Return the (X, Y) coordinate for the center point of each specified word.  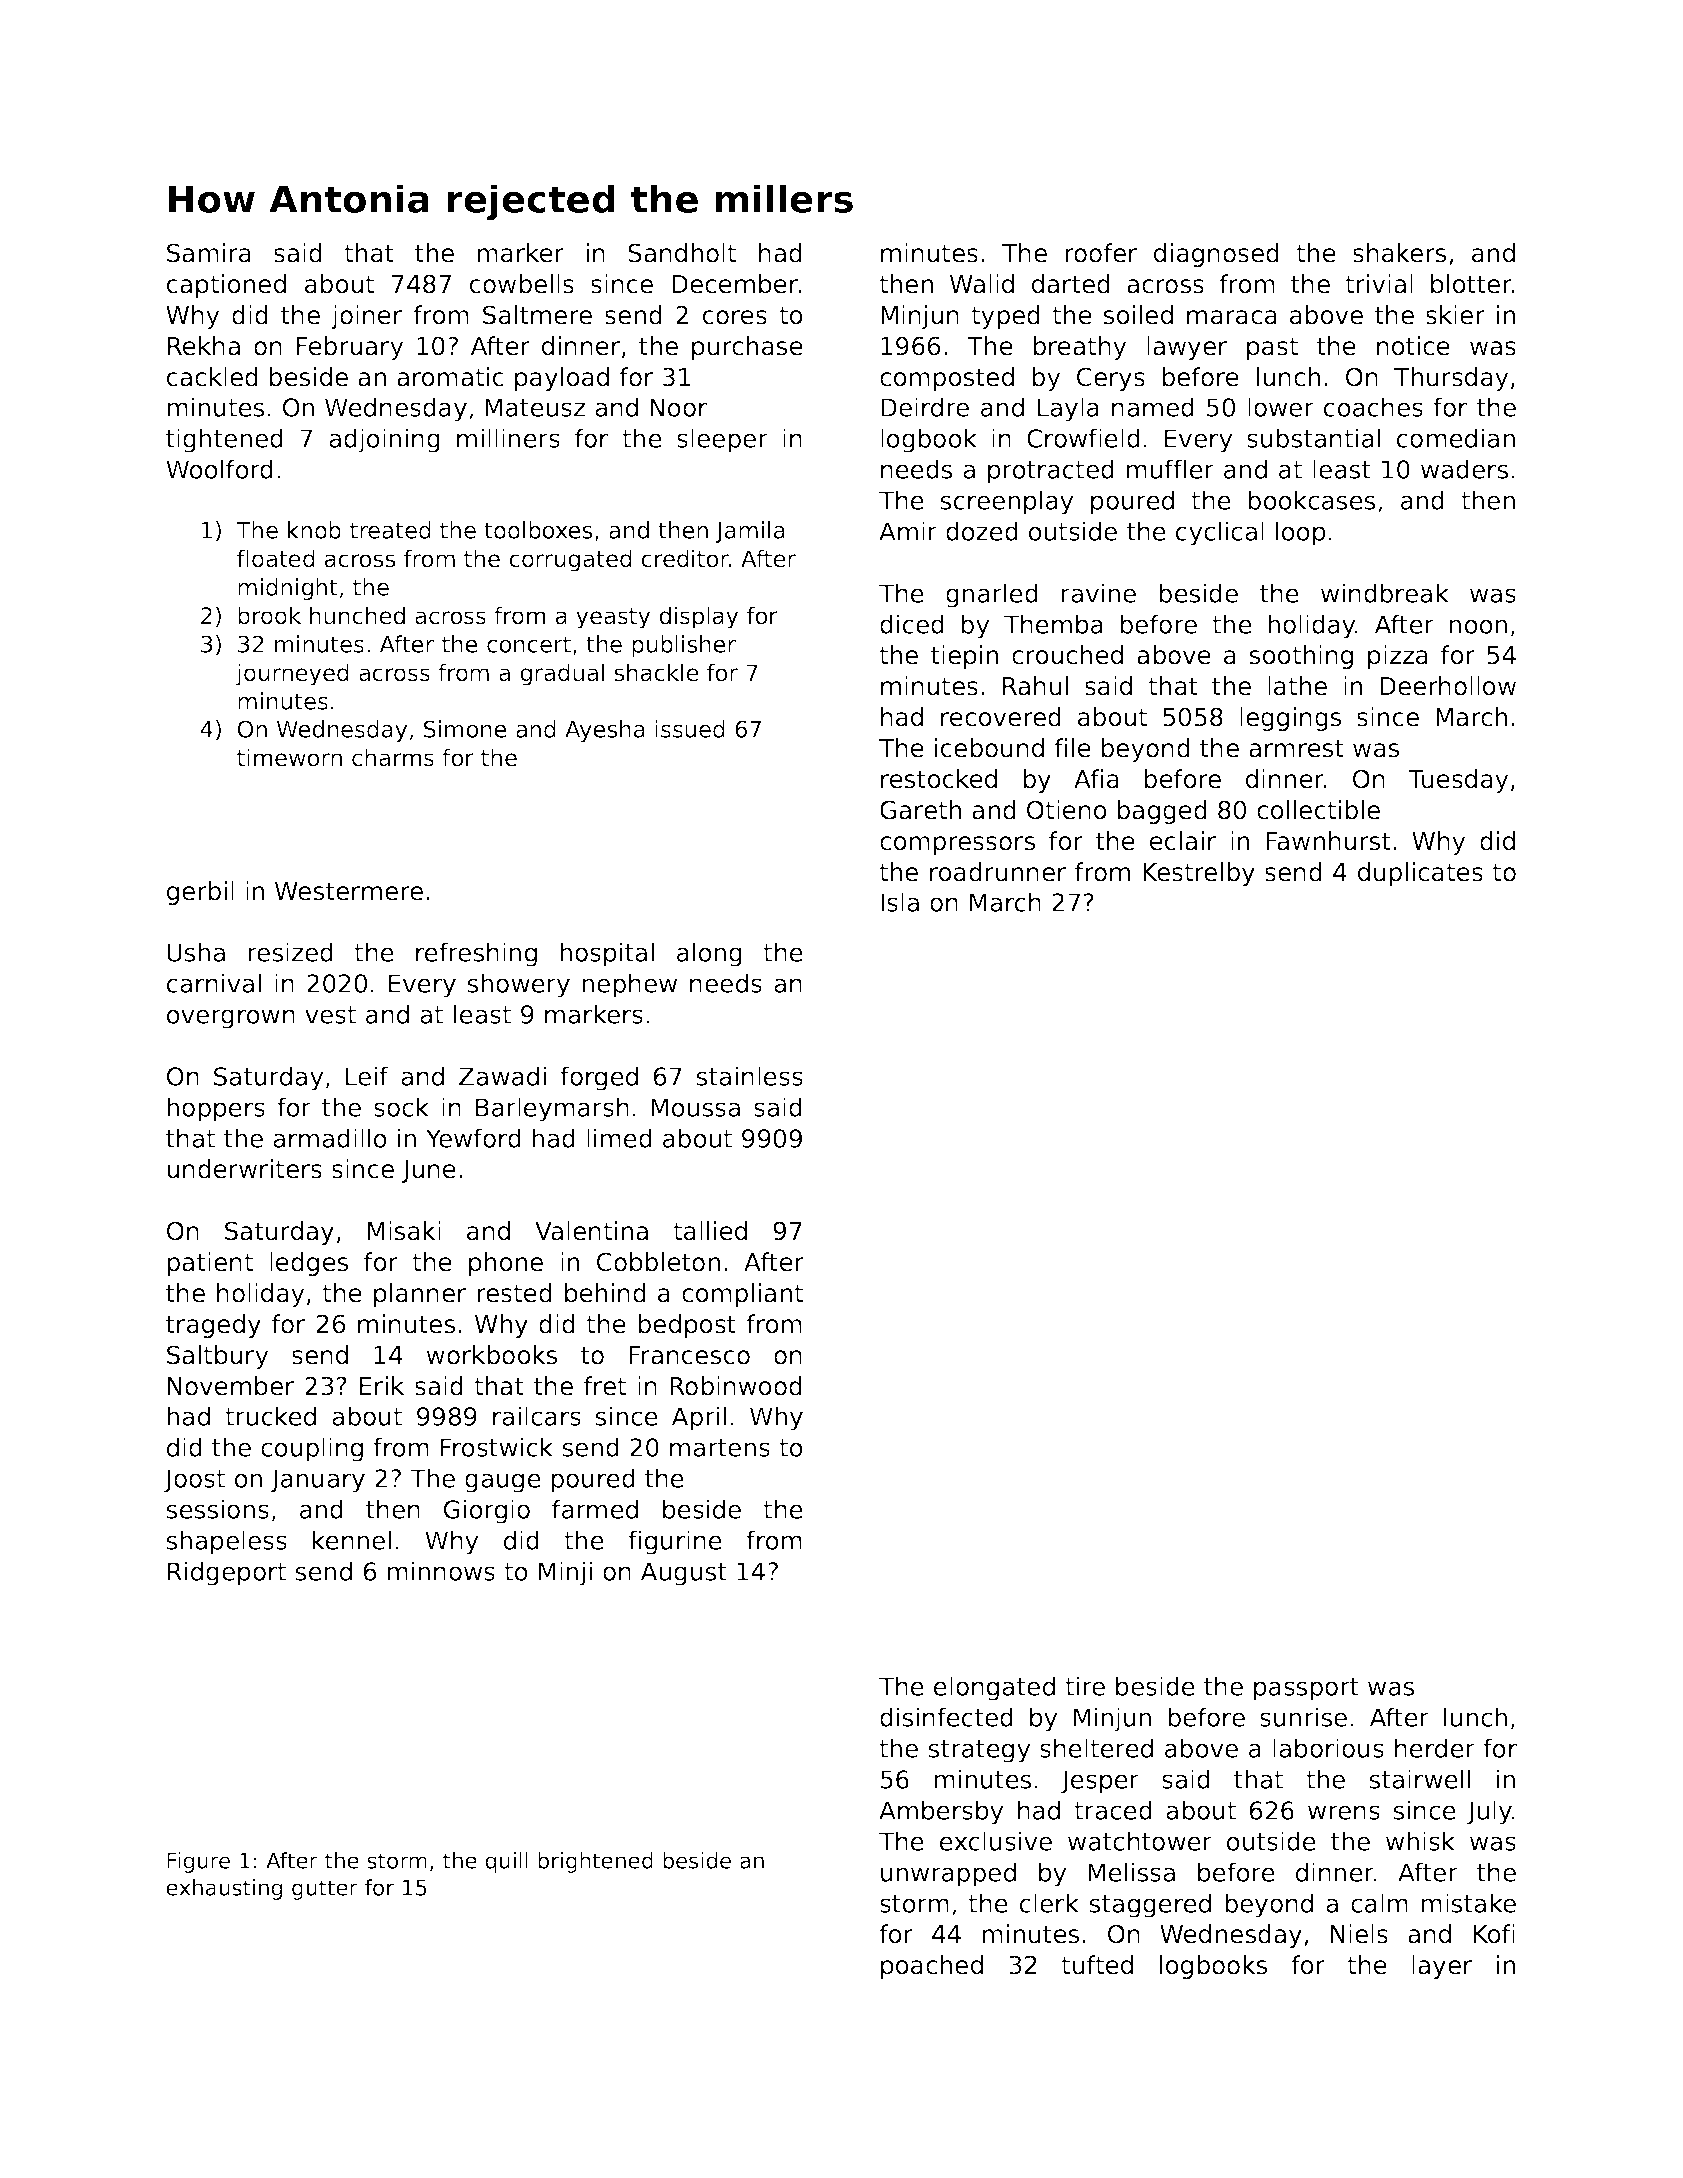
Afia (1096, 779)
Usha (196, 952)
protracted (1051, 471)
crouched (1067, 655)
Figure (198, 1862)
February (350, 348)
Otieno (1067, 810)
